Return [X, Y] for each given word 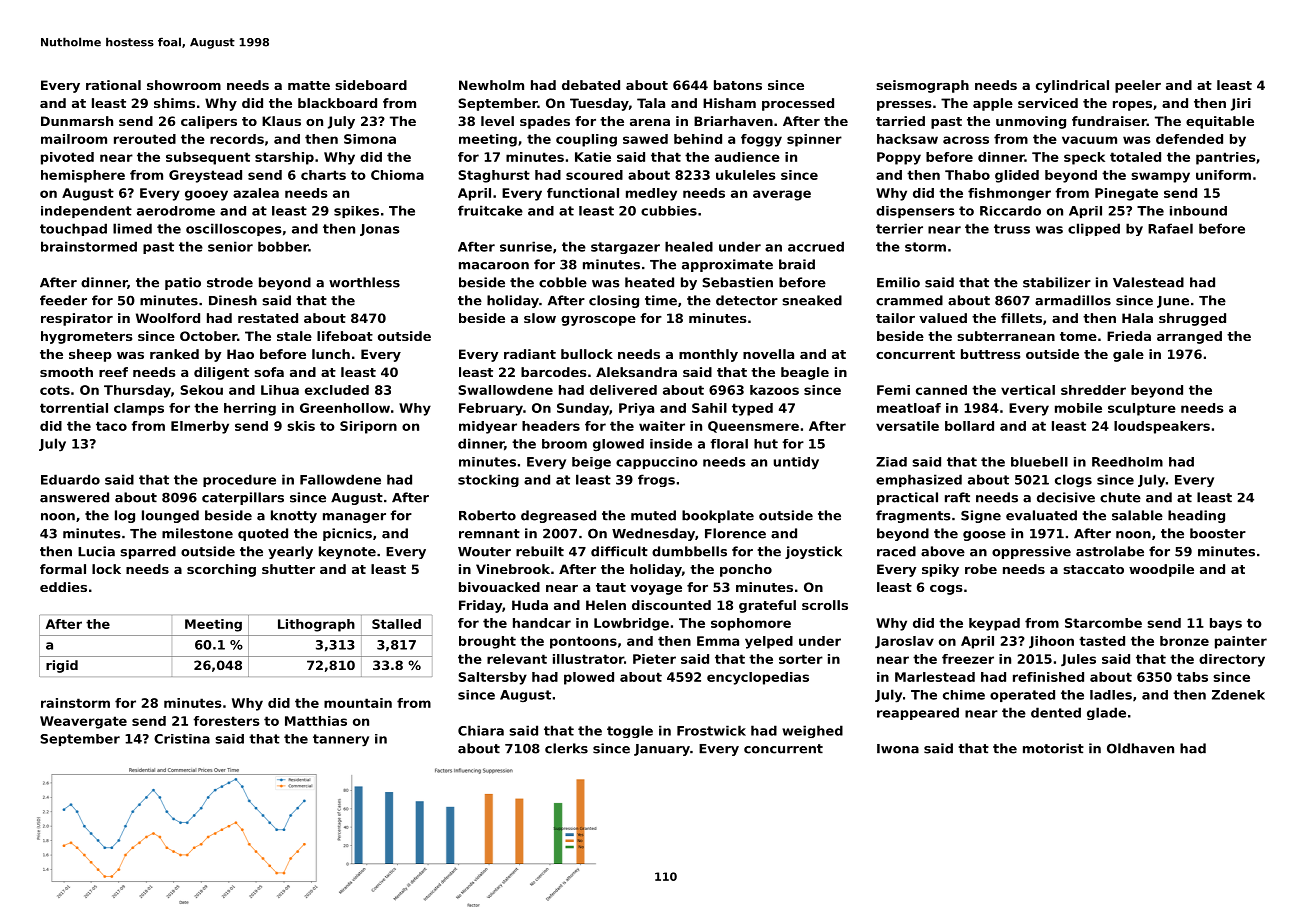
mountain [358, 703]
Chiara [481, 730]
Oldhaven [1140, 748]
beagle [805, 373]
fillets [1021, 318]
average [782, 195]
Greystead [205, 176]
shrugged [1192, 319]
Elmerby [200, 427]
